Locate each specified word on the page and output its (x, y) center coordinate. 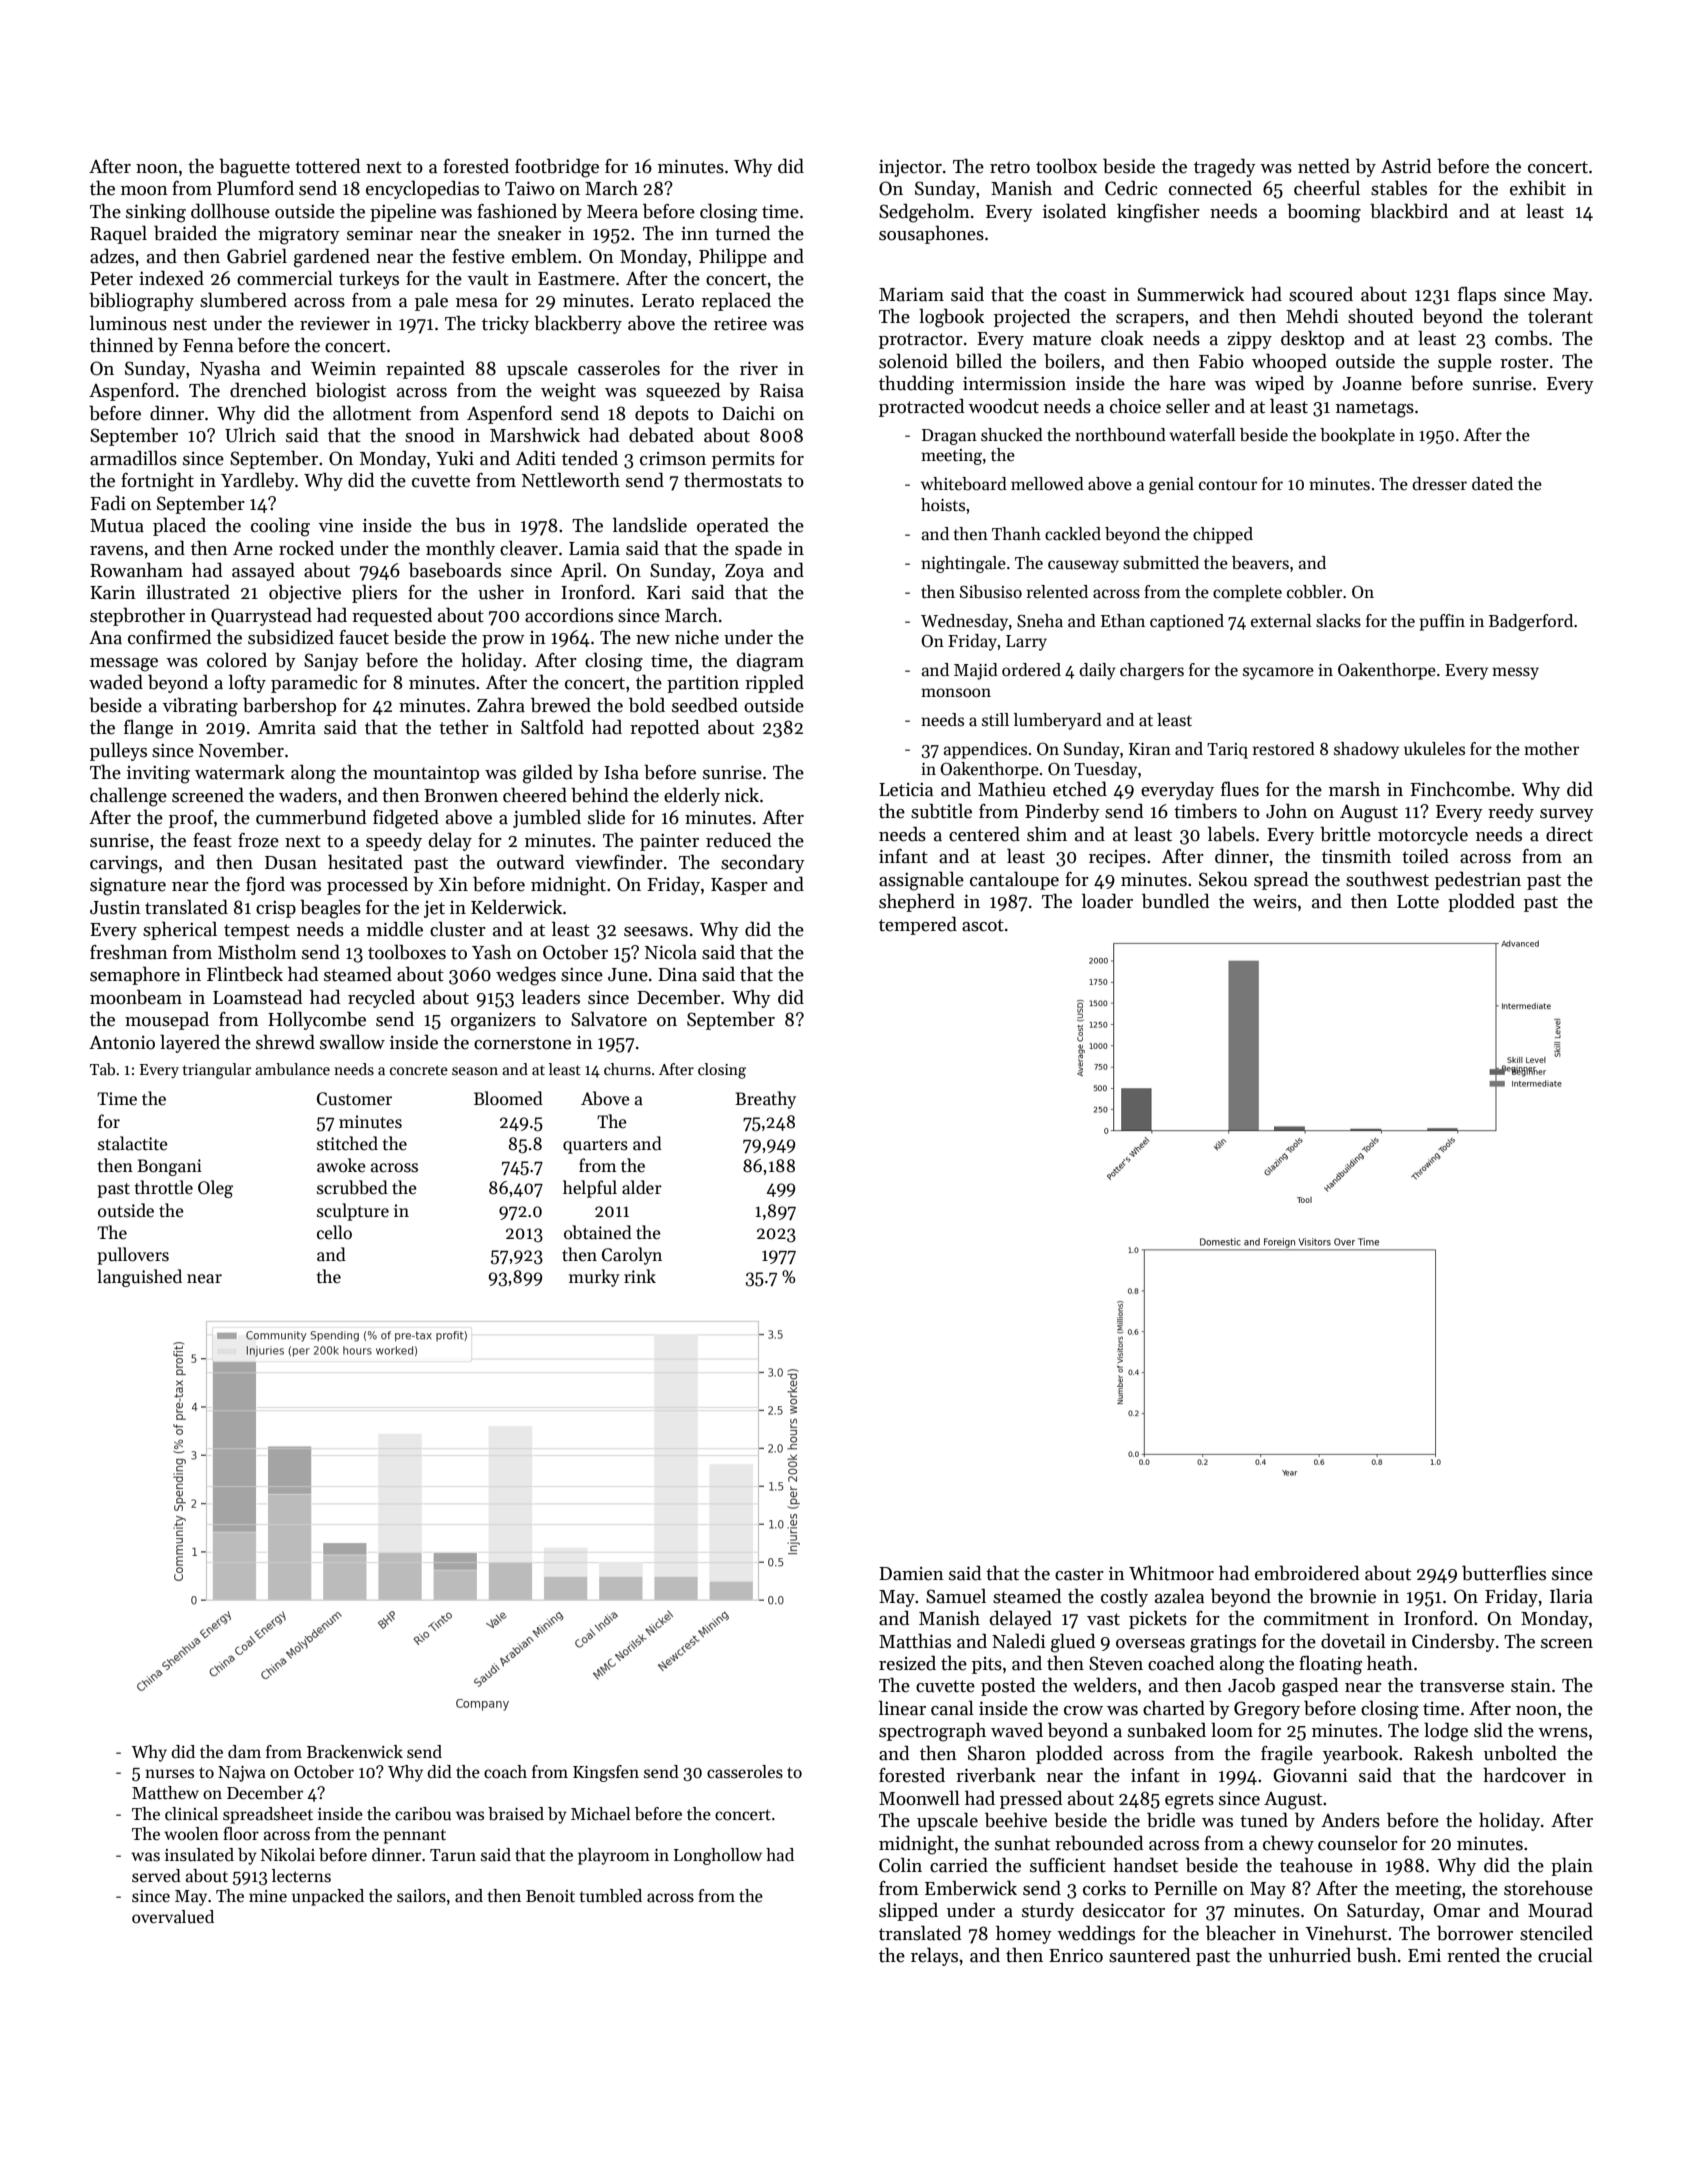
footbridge (557, 168)
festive (478, 256)
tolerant (1560, 316)
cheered (535, 795)
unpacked (328, 1897)
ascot (983, 925)
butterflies (1504, 1573)
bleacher (1241, 1933)
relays (934, 1956)
